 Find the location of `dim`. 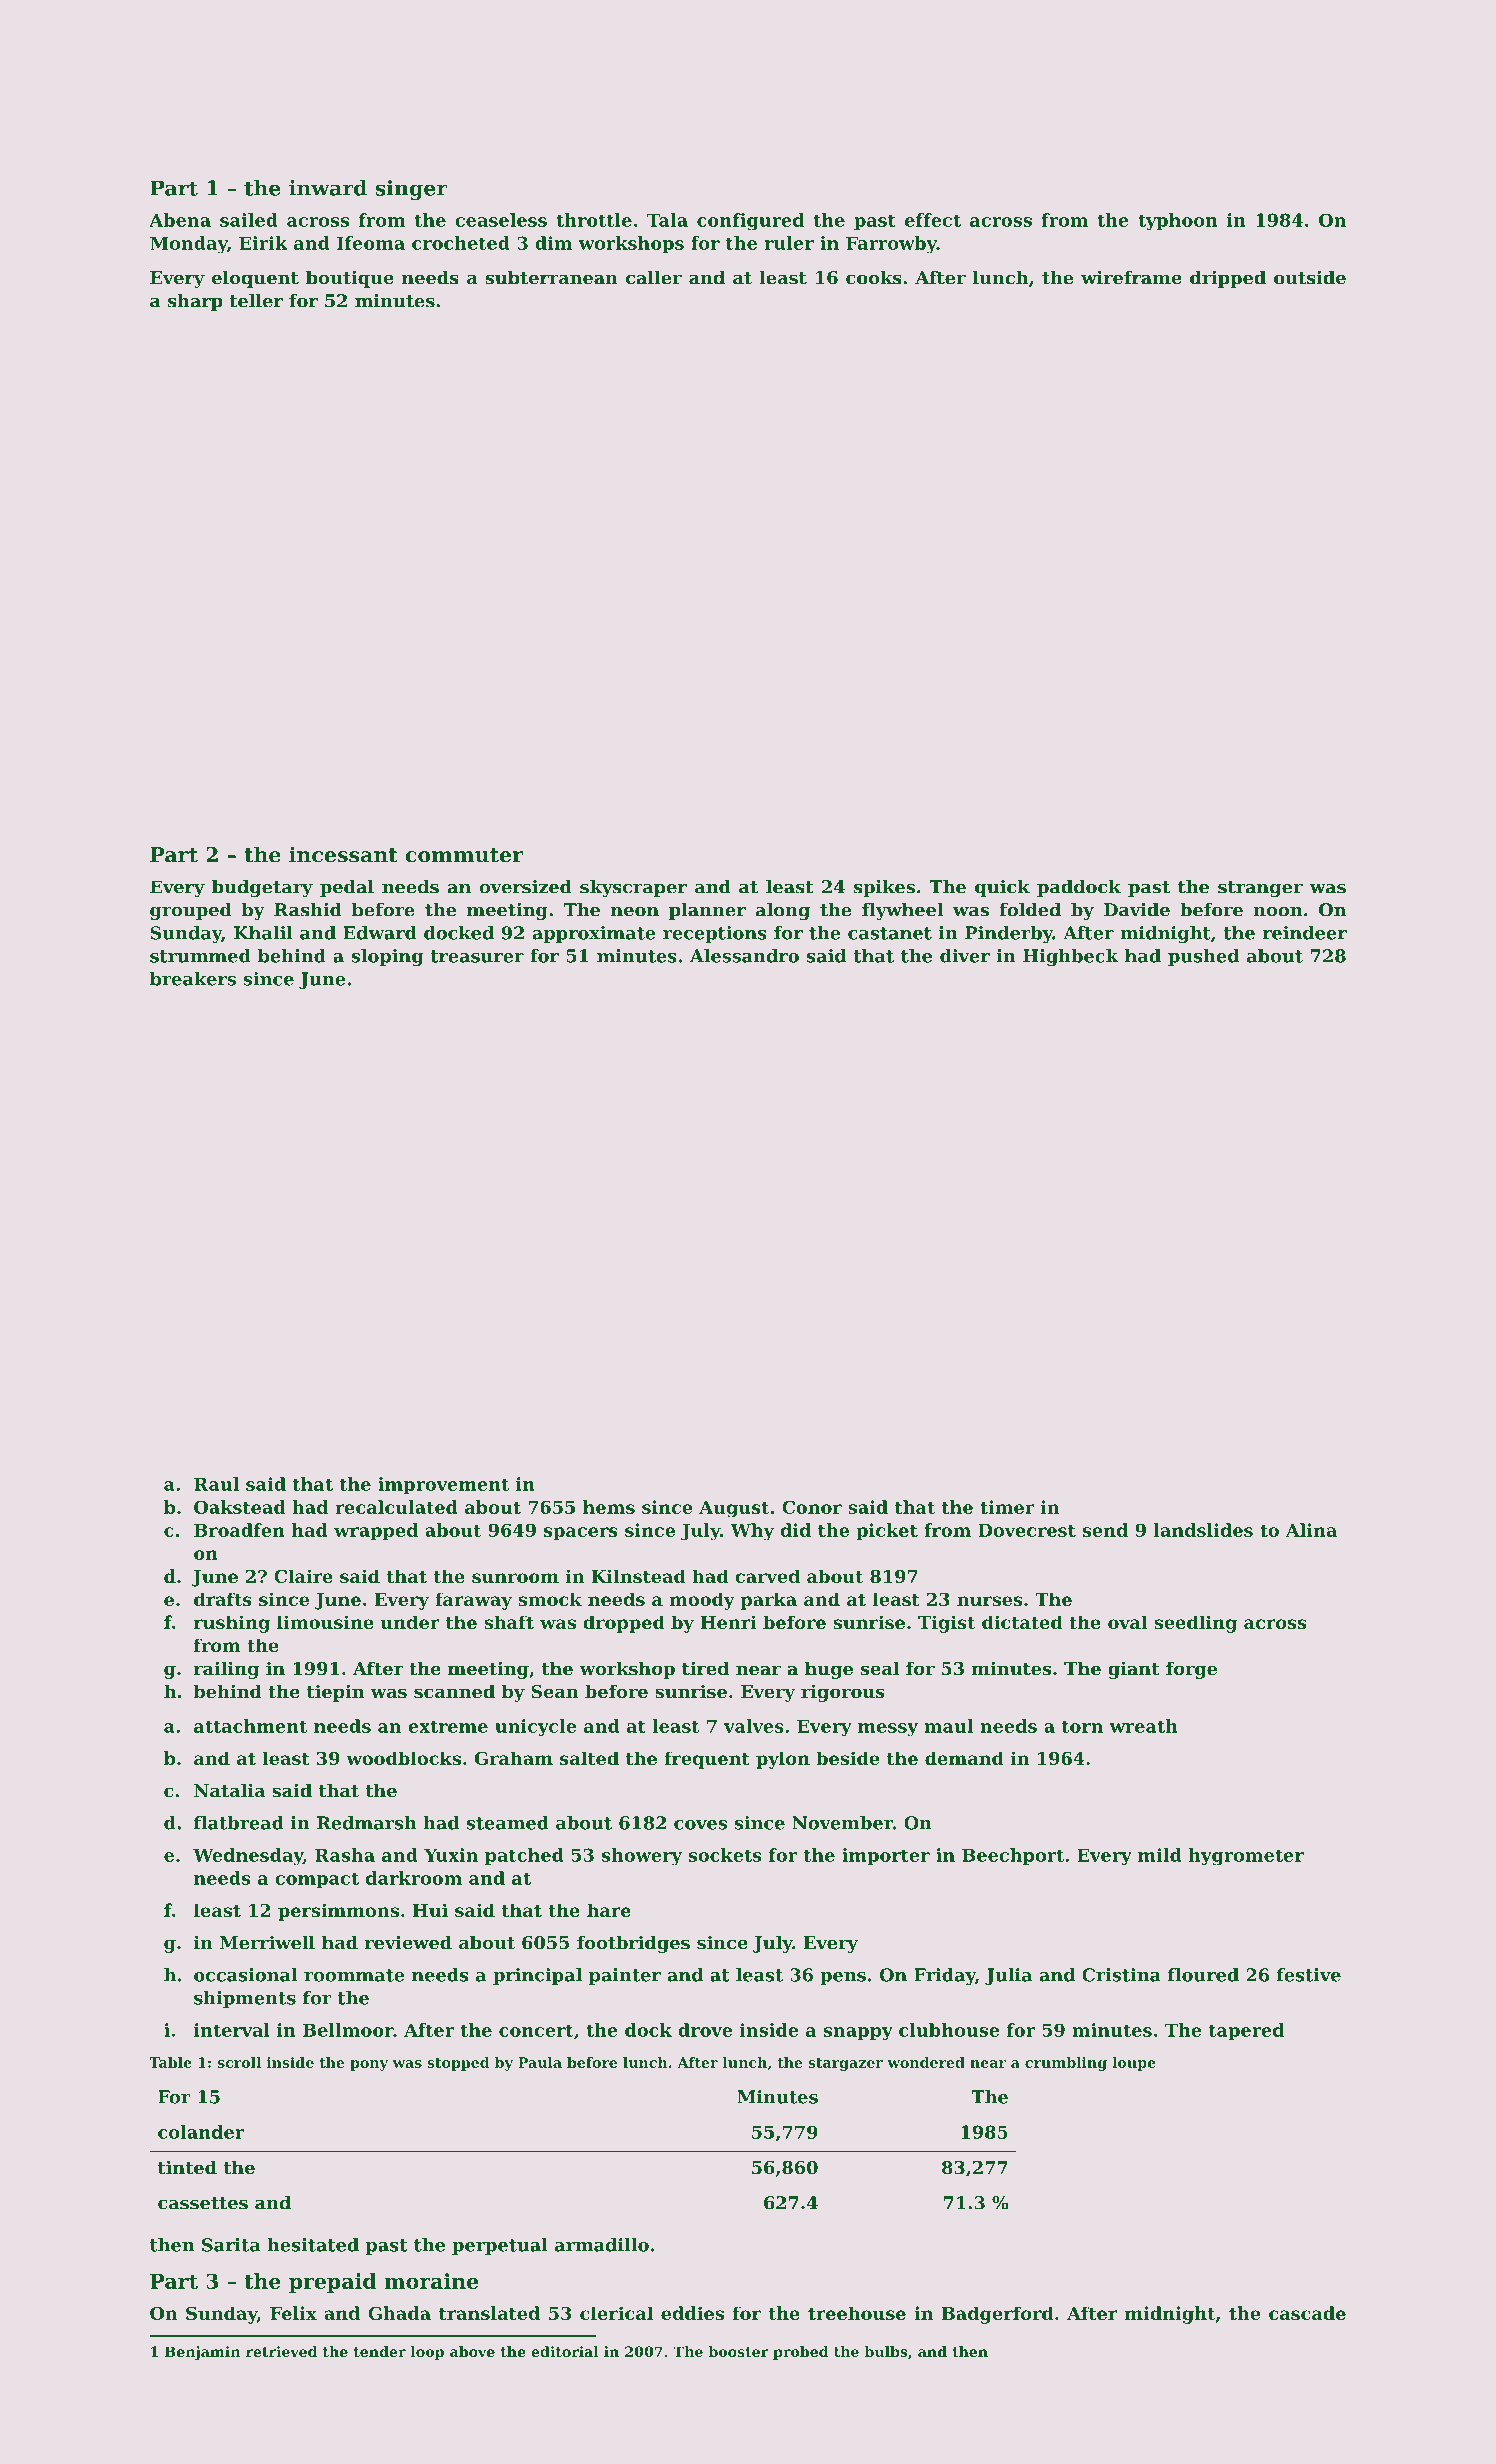

dim is located at coordinates (553, 243).
